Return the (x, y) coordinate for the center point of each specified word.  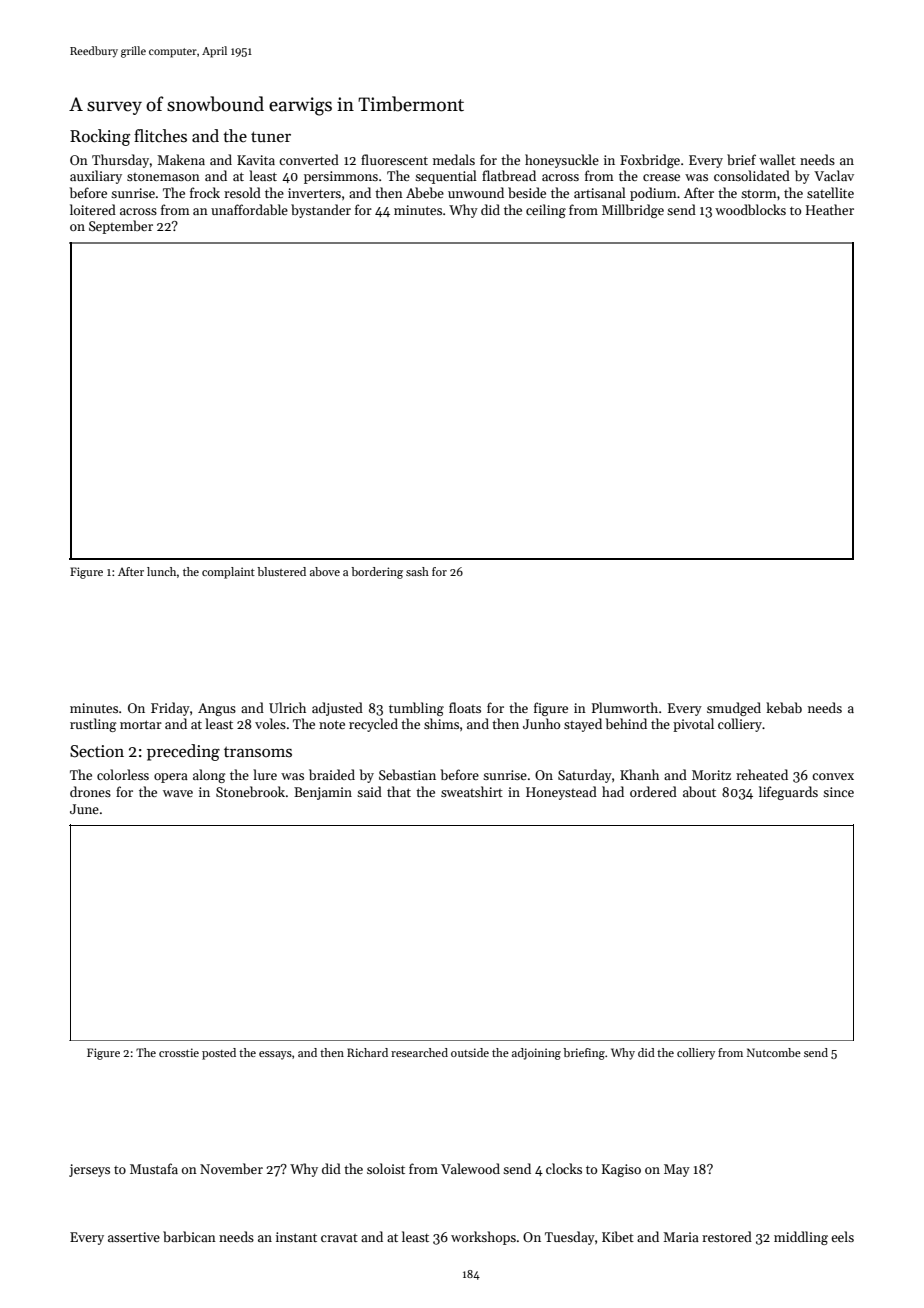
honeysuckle (562, 161)
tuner (271, 137)
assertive (134, 1237)
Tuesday (570, 1238)
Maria (681, 1237)
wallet (777, 159)
